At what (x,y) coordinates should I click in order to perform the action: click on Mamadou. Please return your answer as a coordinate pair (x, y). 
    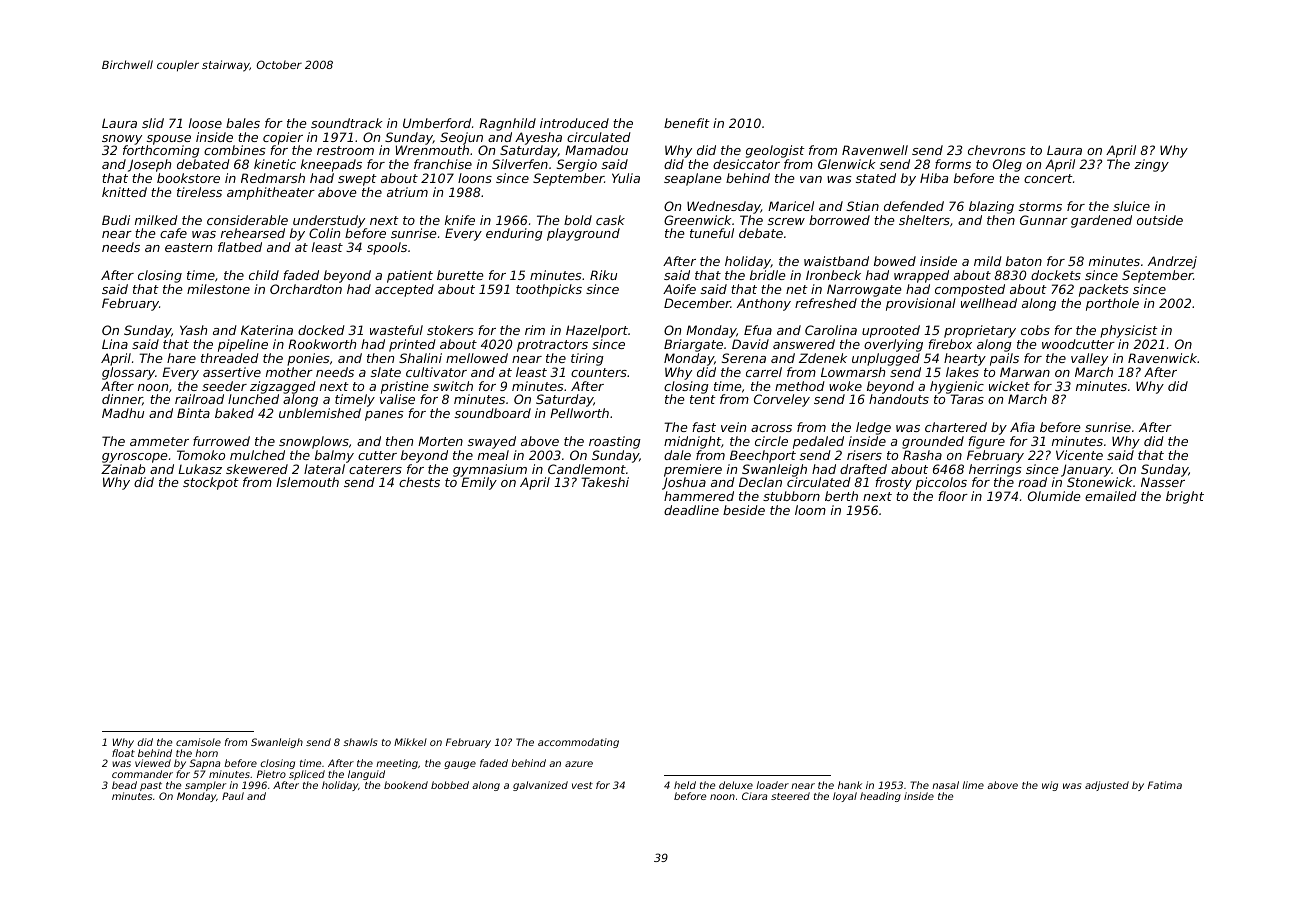
    Looking at the image, I should click on (596, 150).
